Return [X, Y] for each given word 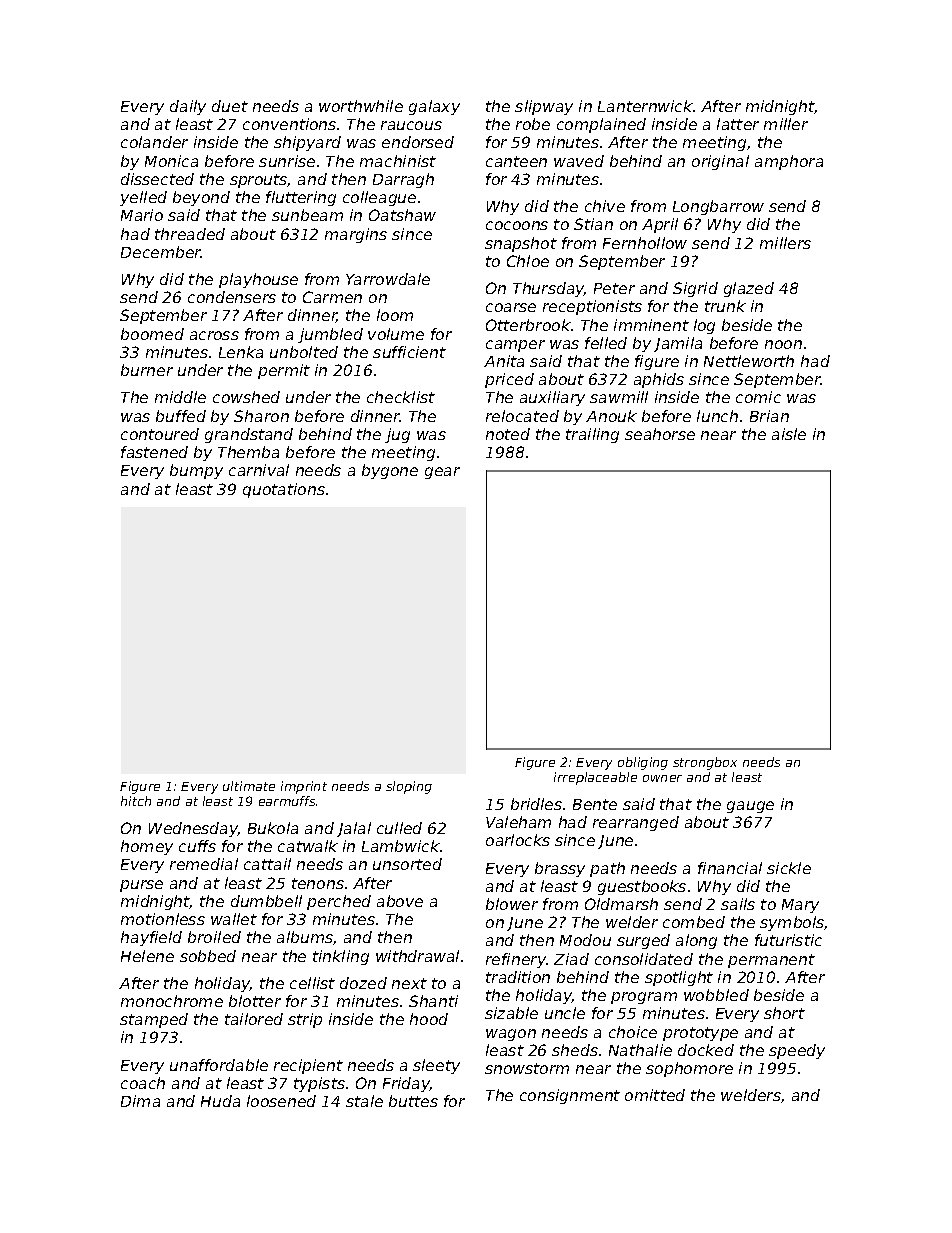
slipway [544, 107]
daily [188, 107]
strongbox [705, 763]
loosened [281, 1101]
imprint [304, 787]
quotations [284, 490]
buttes [413, 1101]
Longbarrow [718, 207]
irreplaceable [595, 778]
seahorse [660, 434]
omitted [655, 1095]
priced [509, 380]
